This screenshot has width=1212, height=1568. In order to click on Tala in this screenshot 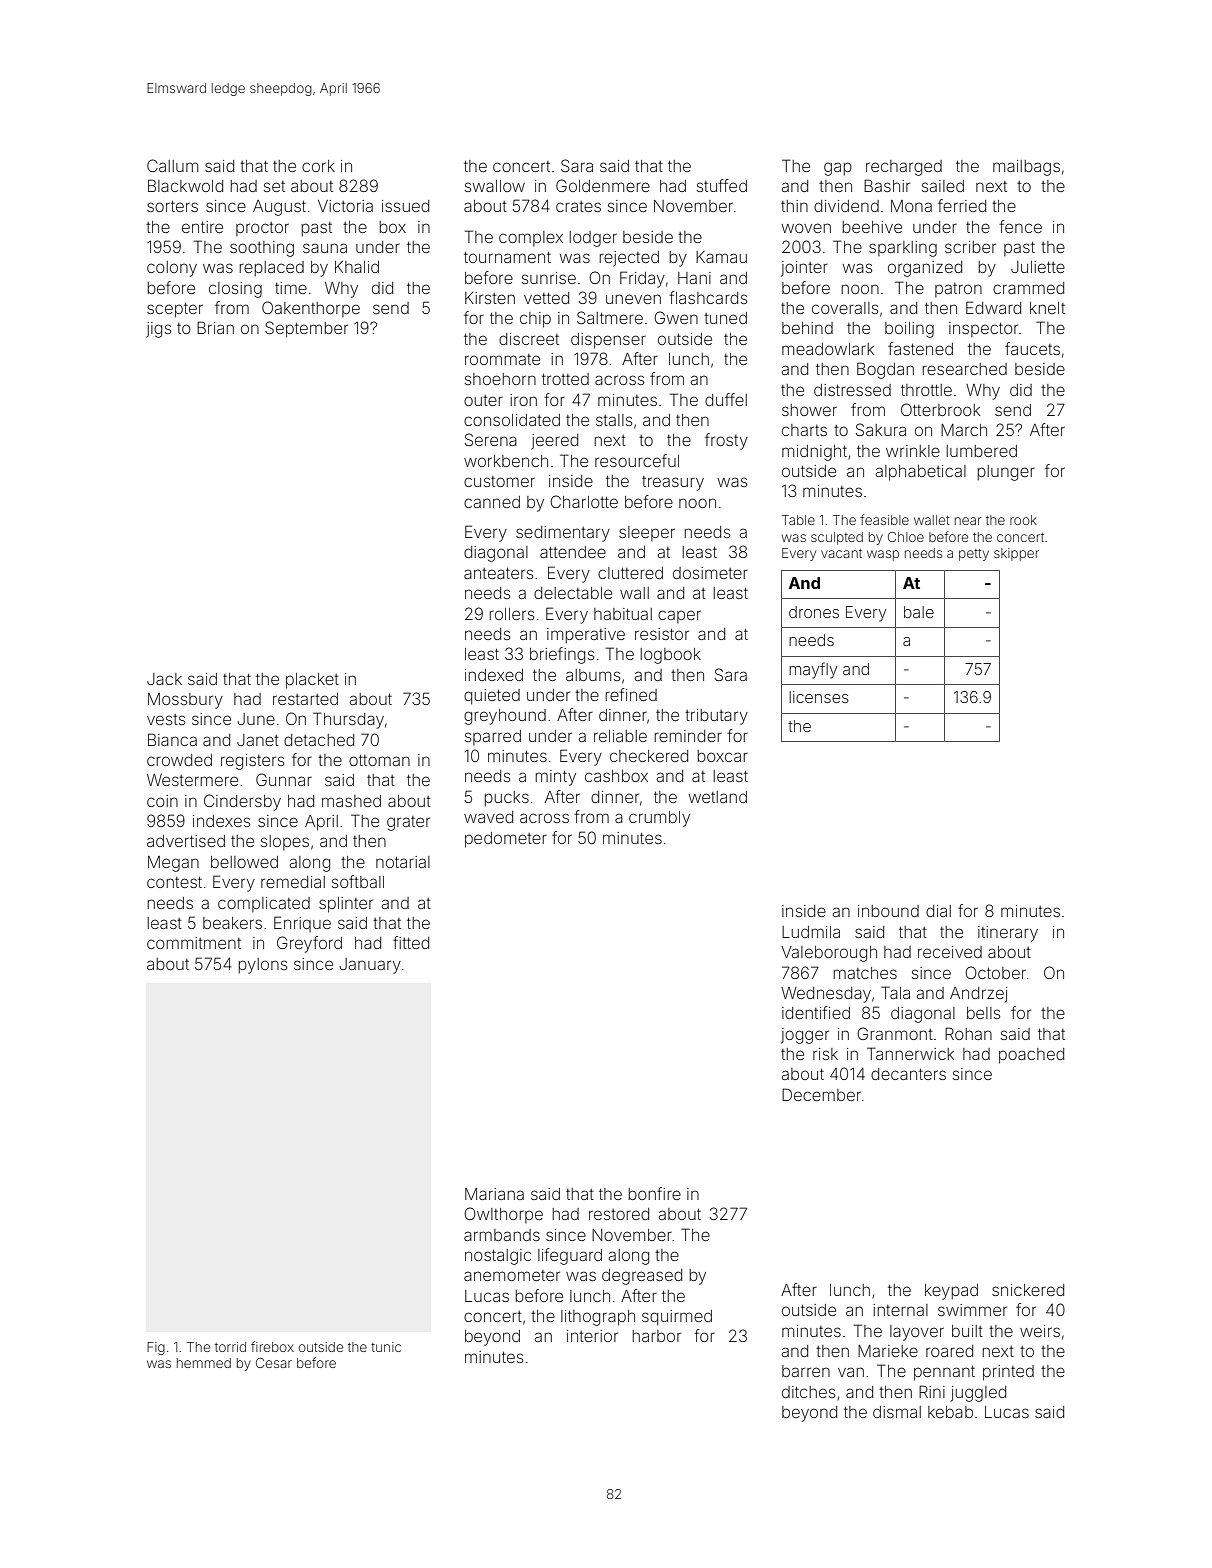, I will do `click(895, 992)`.
